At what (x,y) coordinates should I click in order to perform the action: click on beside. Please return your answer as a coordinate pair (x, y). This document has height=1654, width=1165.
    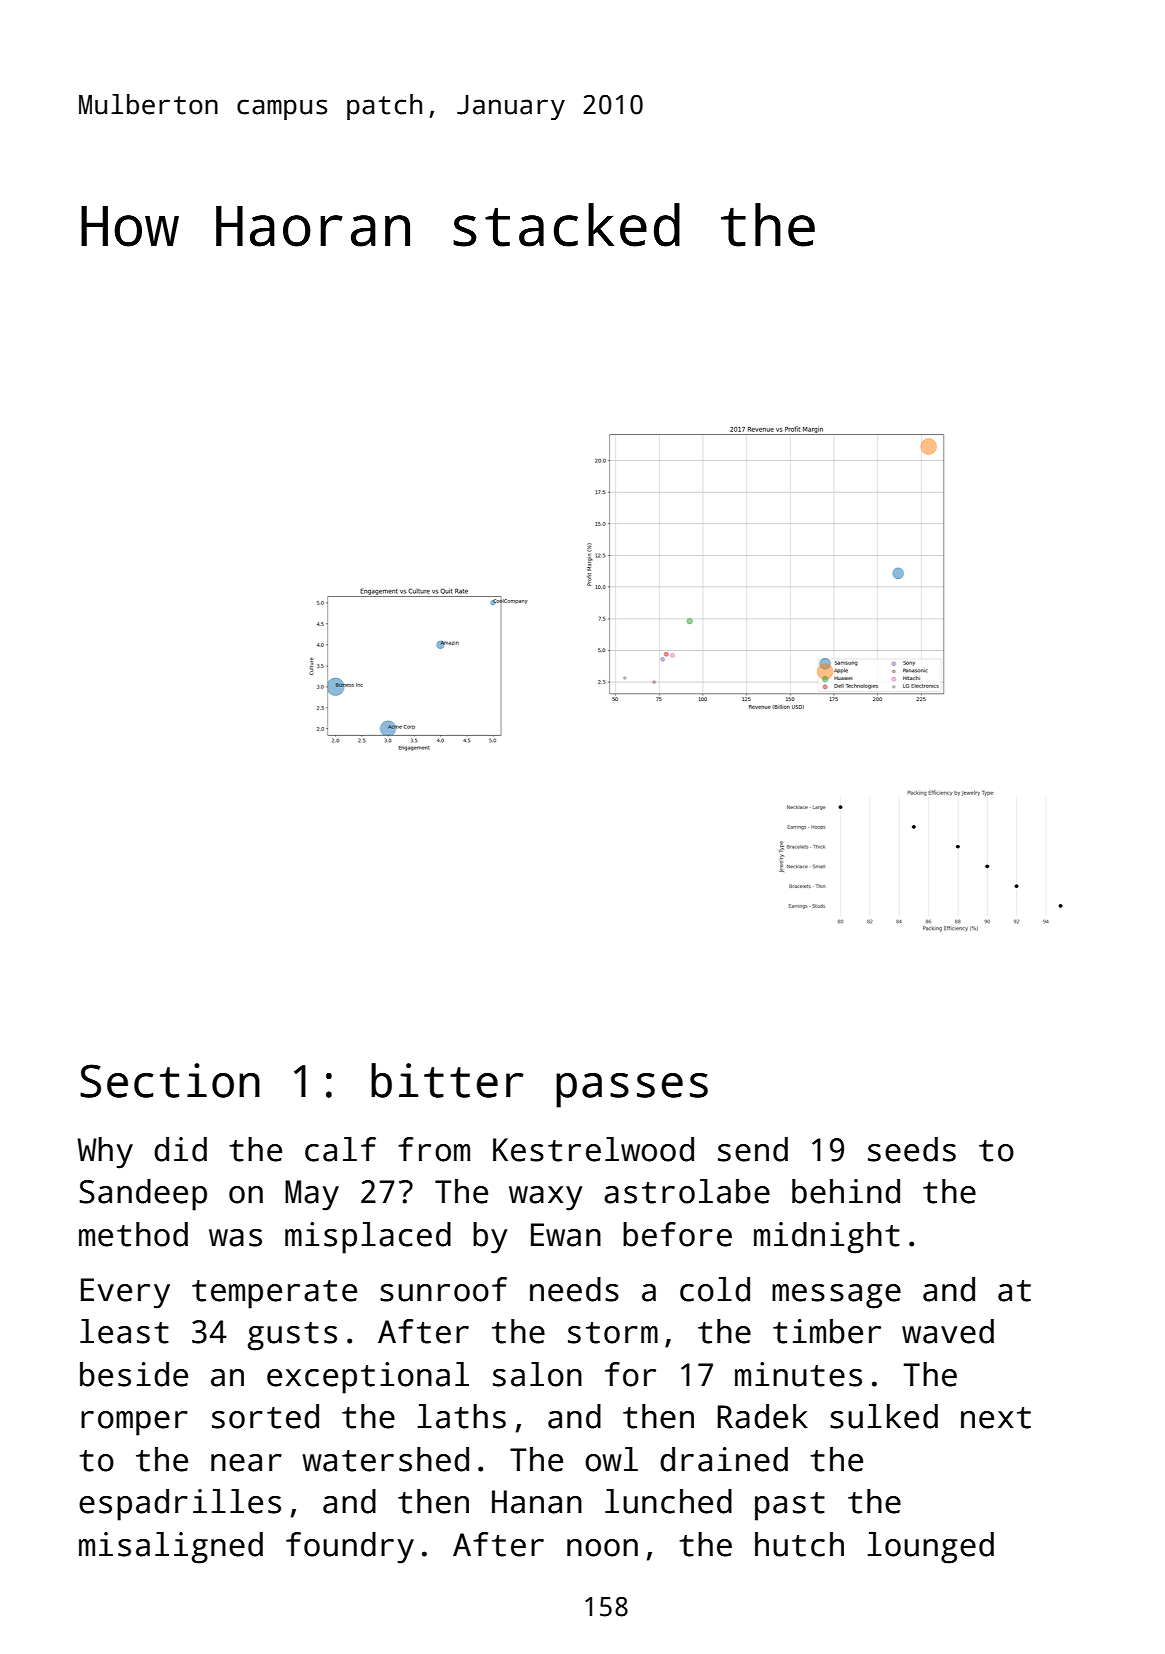
    Looking at the image, I should click on (134, 1374).
